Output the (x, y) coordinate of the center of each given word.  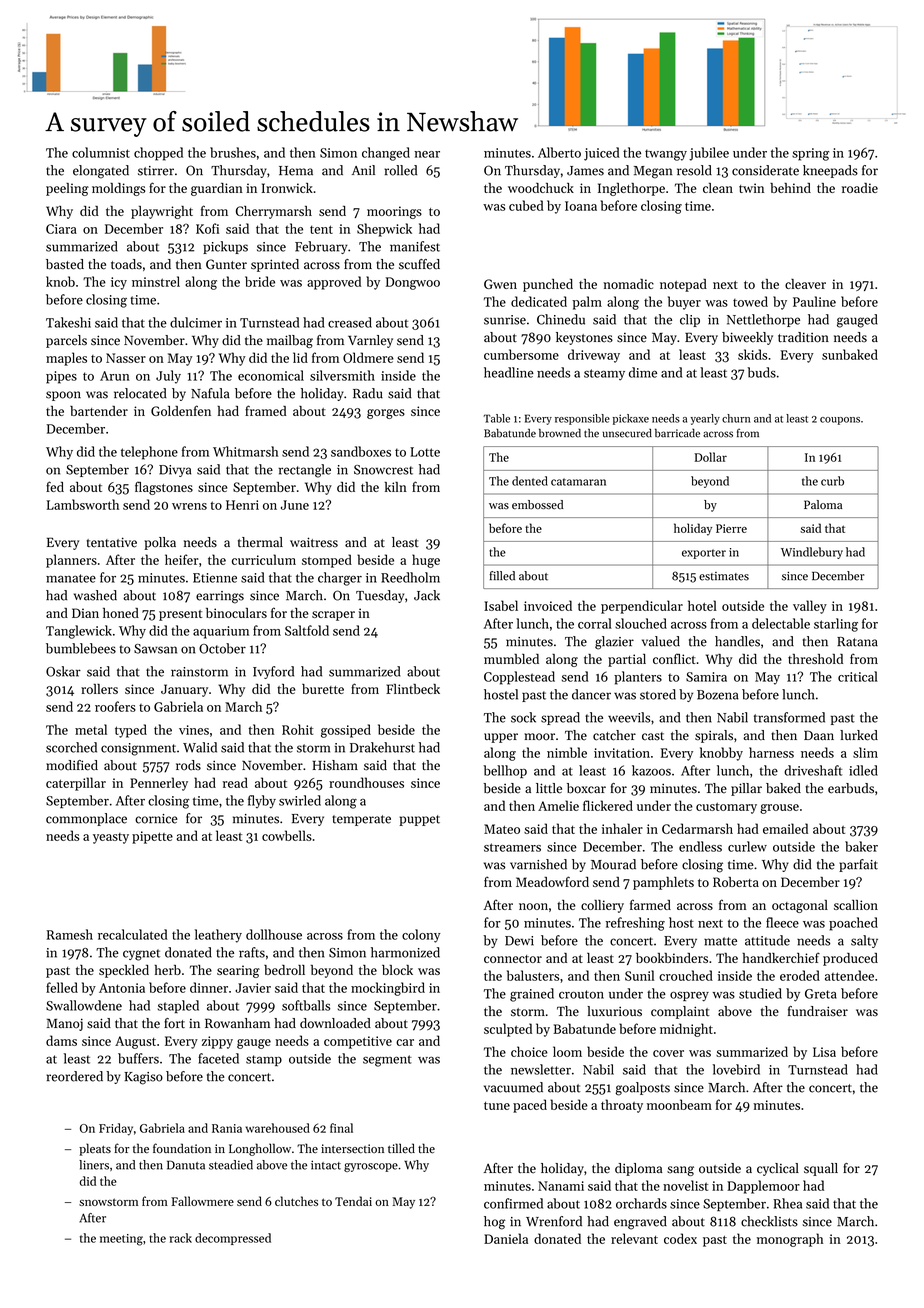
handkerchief (781, 957)
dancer (591, 694)
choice (529, 1051)
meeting (121, 1240)
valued (661, 641)
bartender (99, 411)
